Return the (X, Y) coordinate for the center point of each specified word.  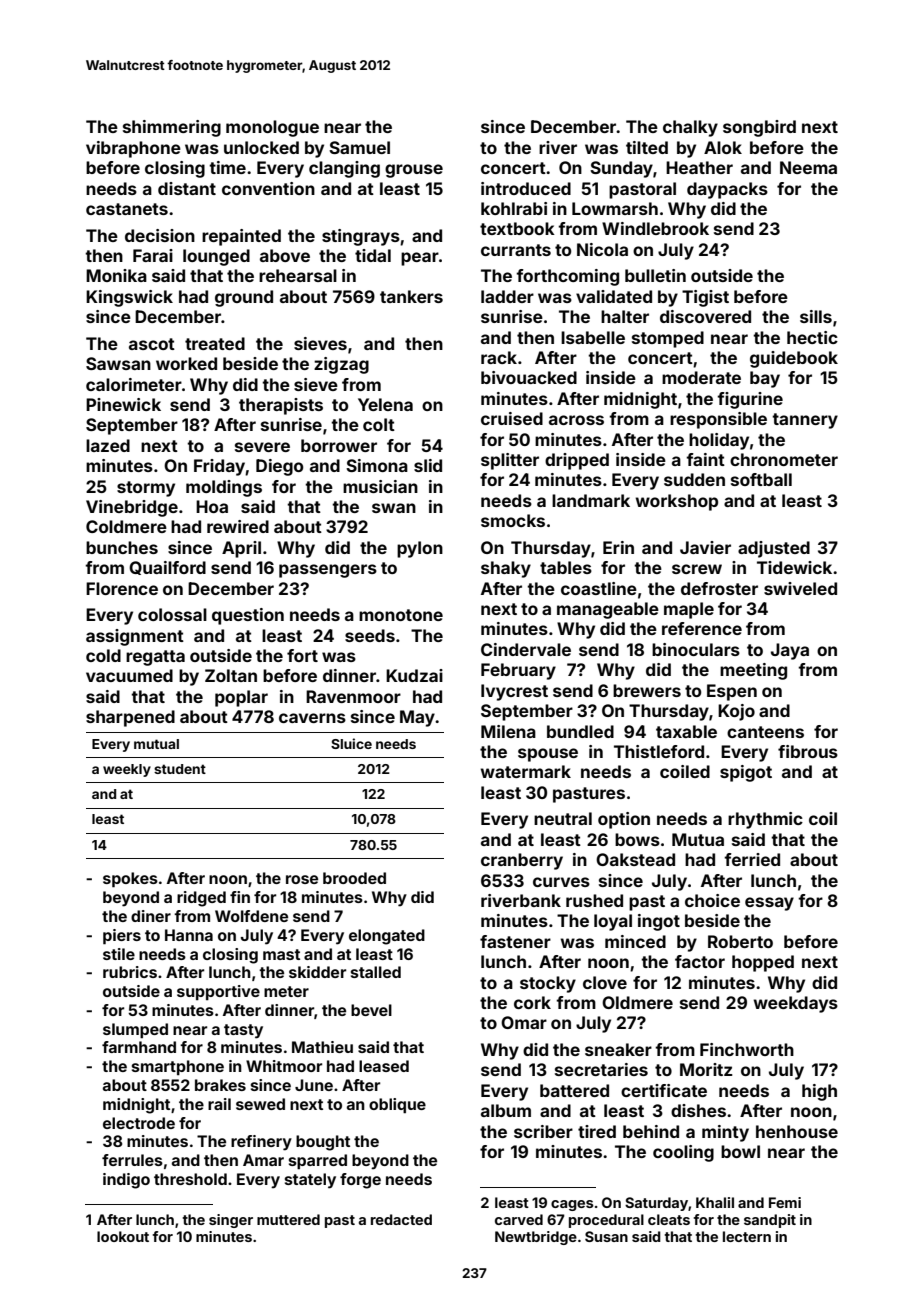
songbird (759, 128)
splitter (510, 461)
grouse (414, 171)
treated (215, 343)
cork (532, 1002)
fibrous (808, 751)
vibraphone (133, 149)
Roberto (740, 941)
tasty (243, 1031)
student (180, 769)
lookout (123, 1236)
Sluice (351, 743)
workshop (677, 502)
